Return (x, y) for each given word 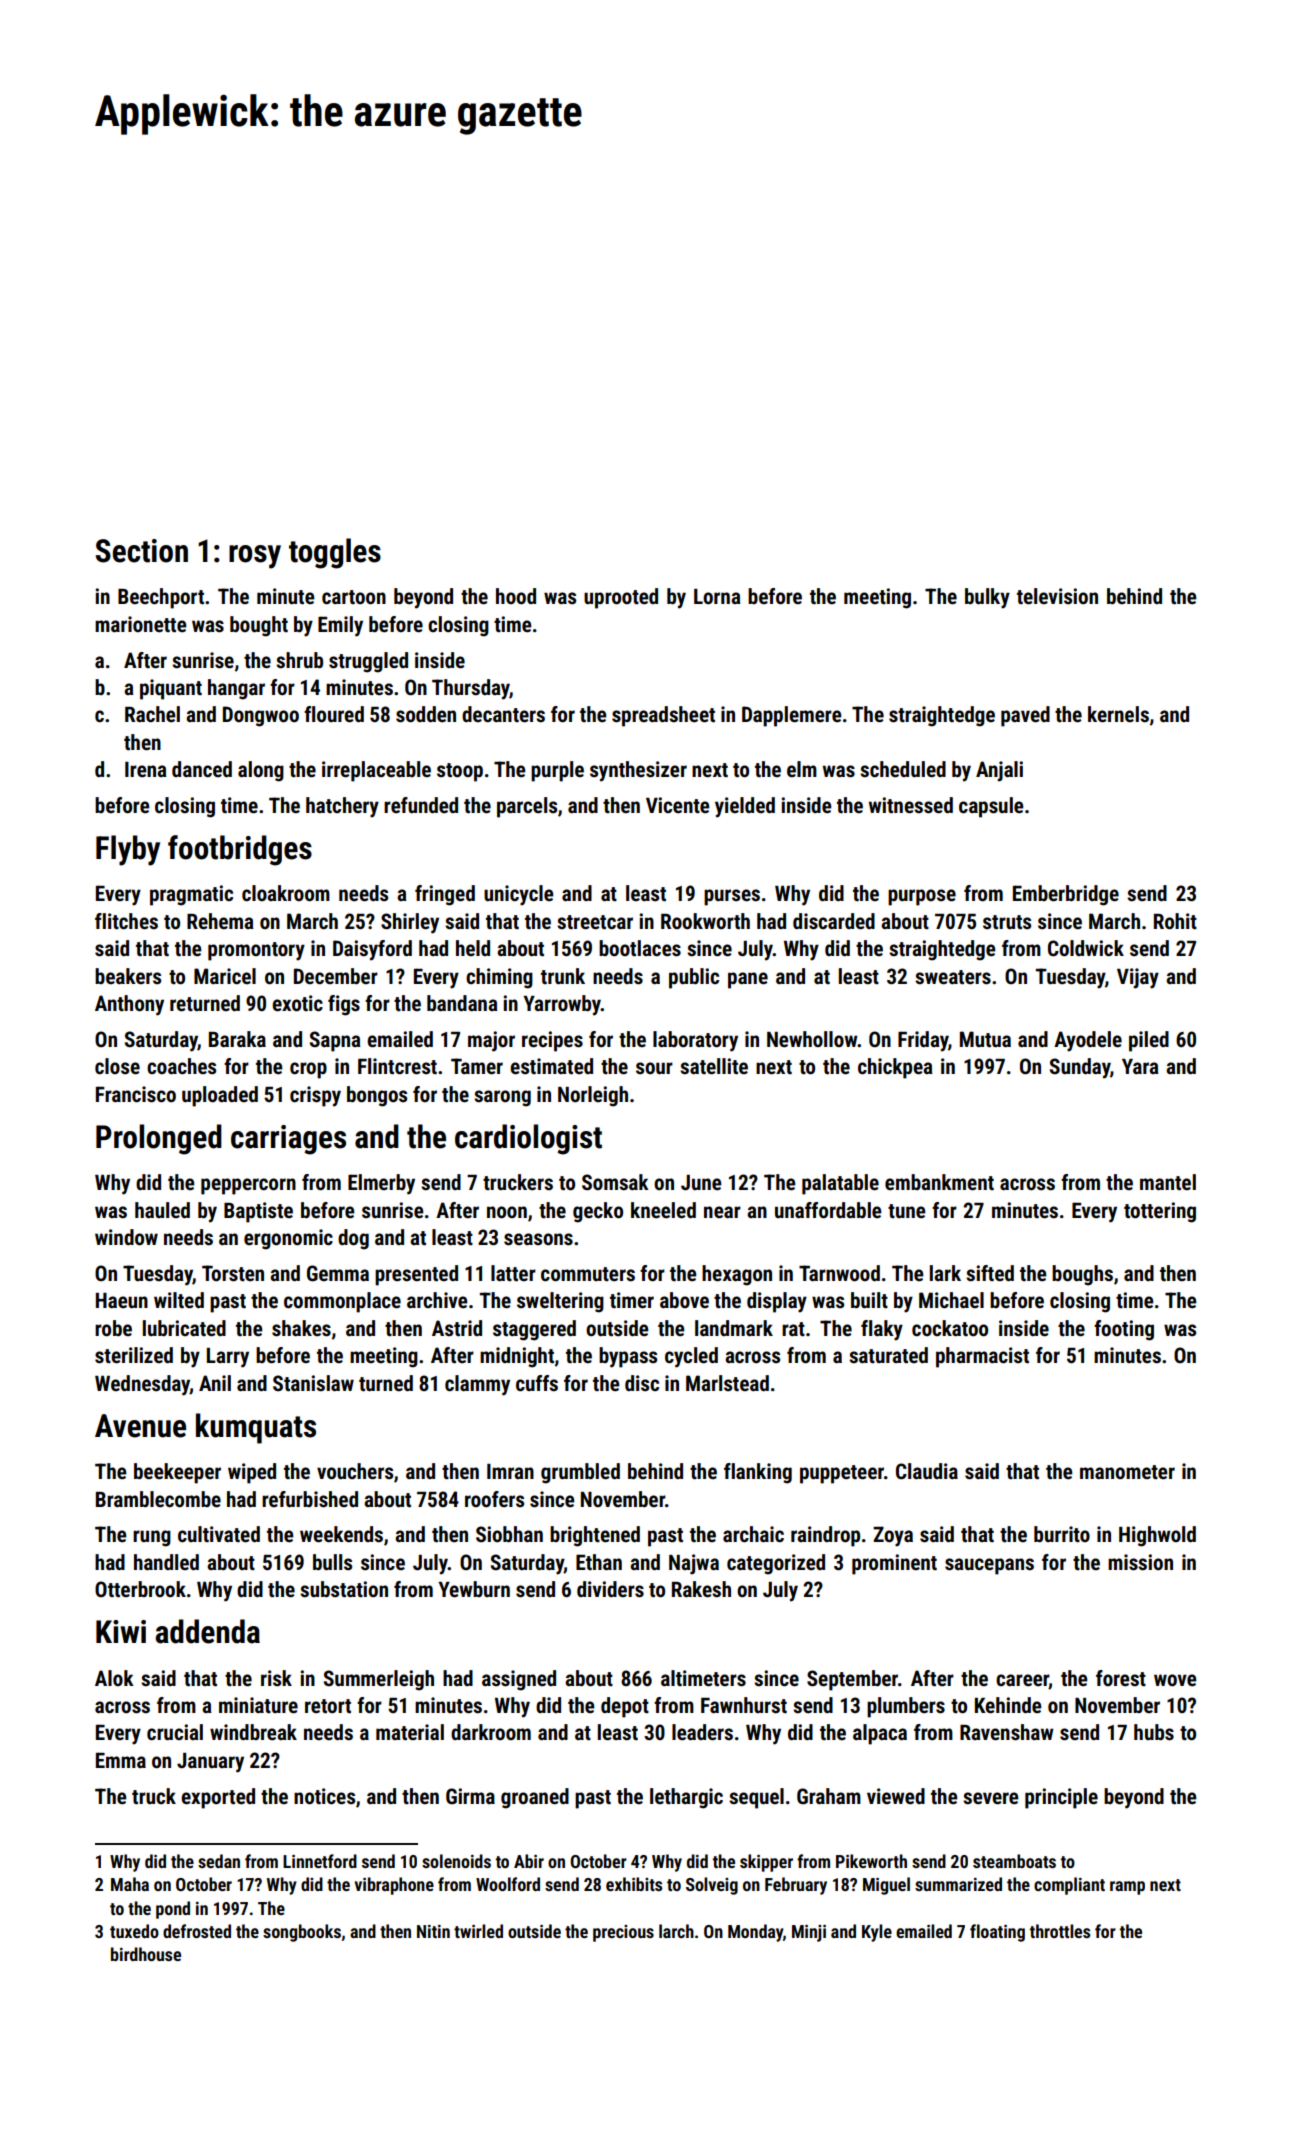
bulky (987, 598)
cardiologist (528, 1139)
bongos (377, 1096)
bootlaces (640, 948)
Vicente (678, 805)
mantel (1168, 1182)
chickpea (895, 1068)
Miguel (886, 1886)
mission (1140, 1562)
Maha (130, 1884)
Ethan (599, 1562)
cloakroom (286, 893)
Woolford (508, 1884)
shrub (299, 660)
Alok (114, 1678)
